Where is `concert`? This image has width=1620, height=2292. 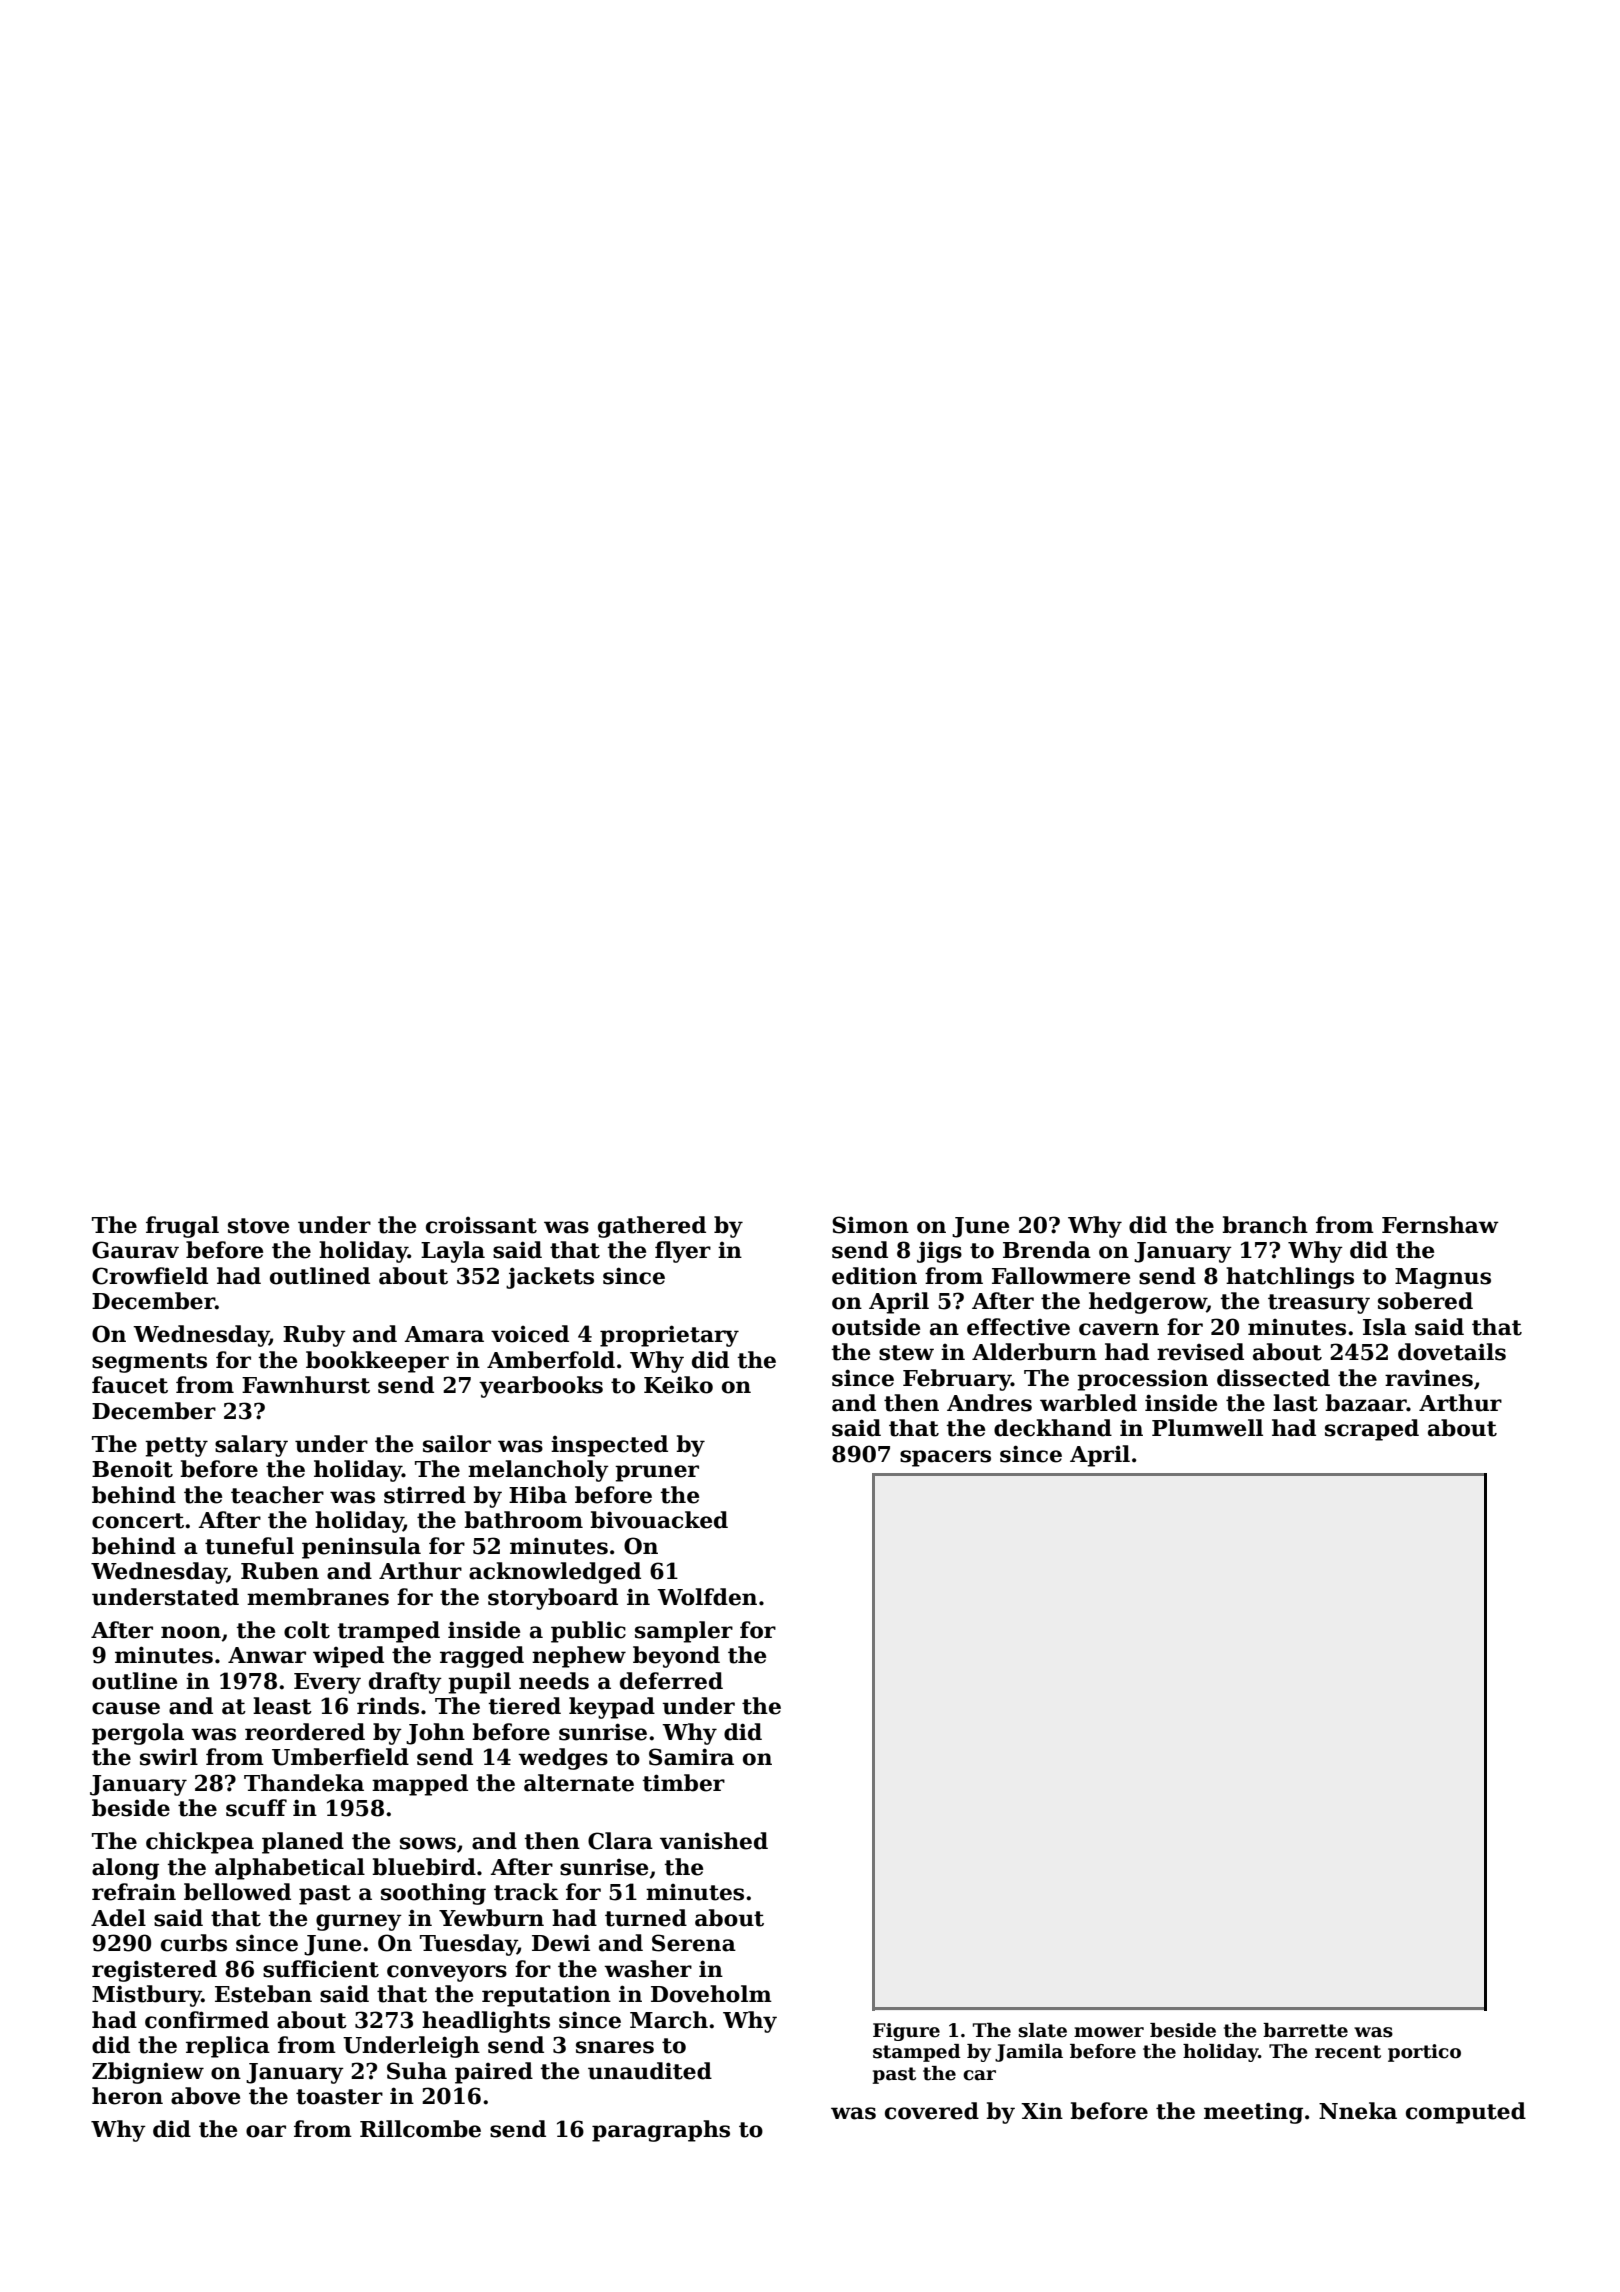 concert is located at coordinates (138, 1521).
